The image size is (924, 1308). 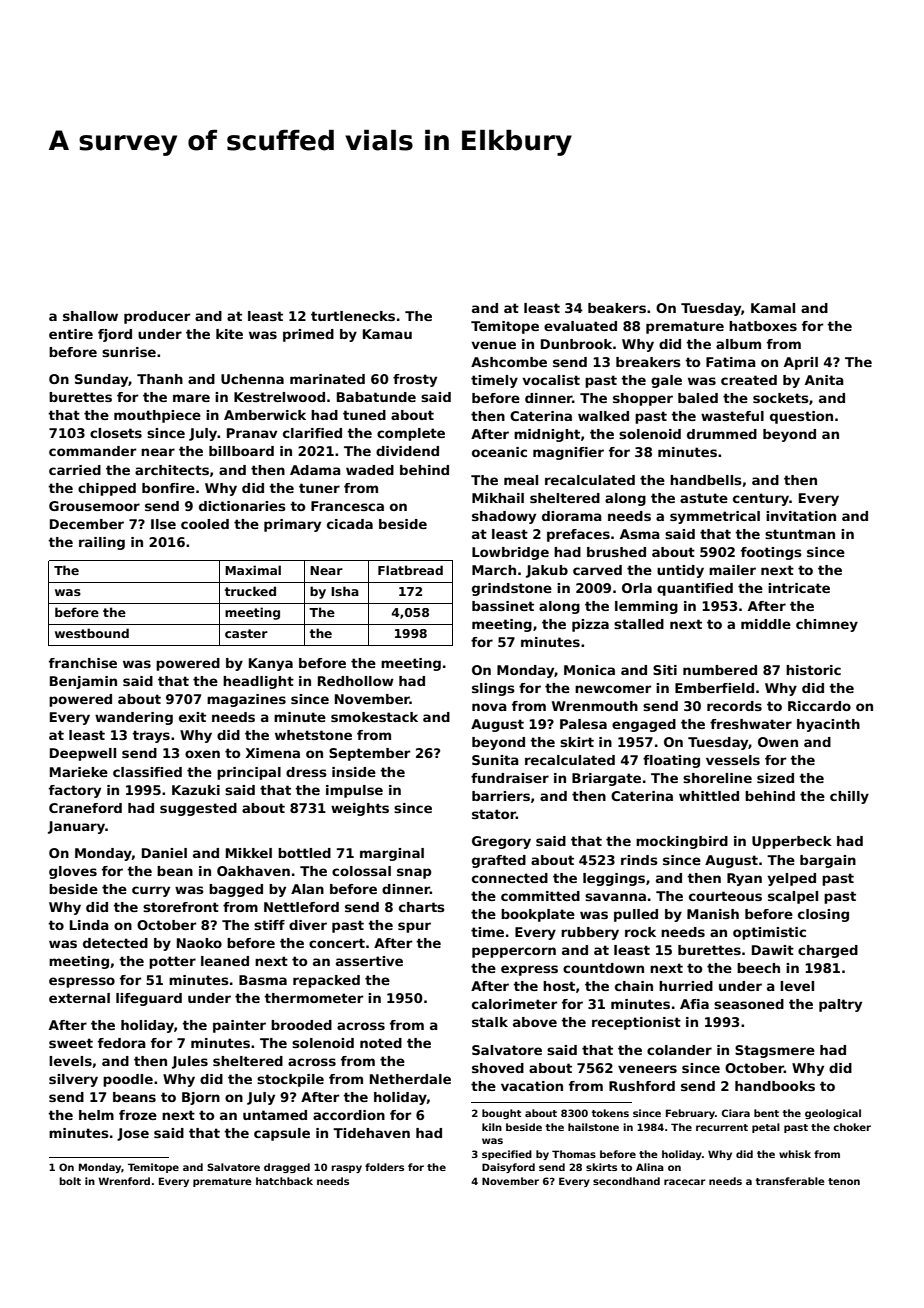 What do you see at coordinates (773, 308) in the page?
I see `Kamal` at bounding box center [773, 308].
